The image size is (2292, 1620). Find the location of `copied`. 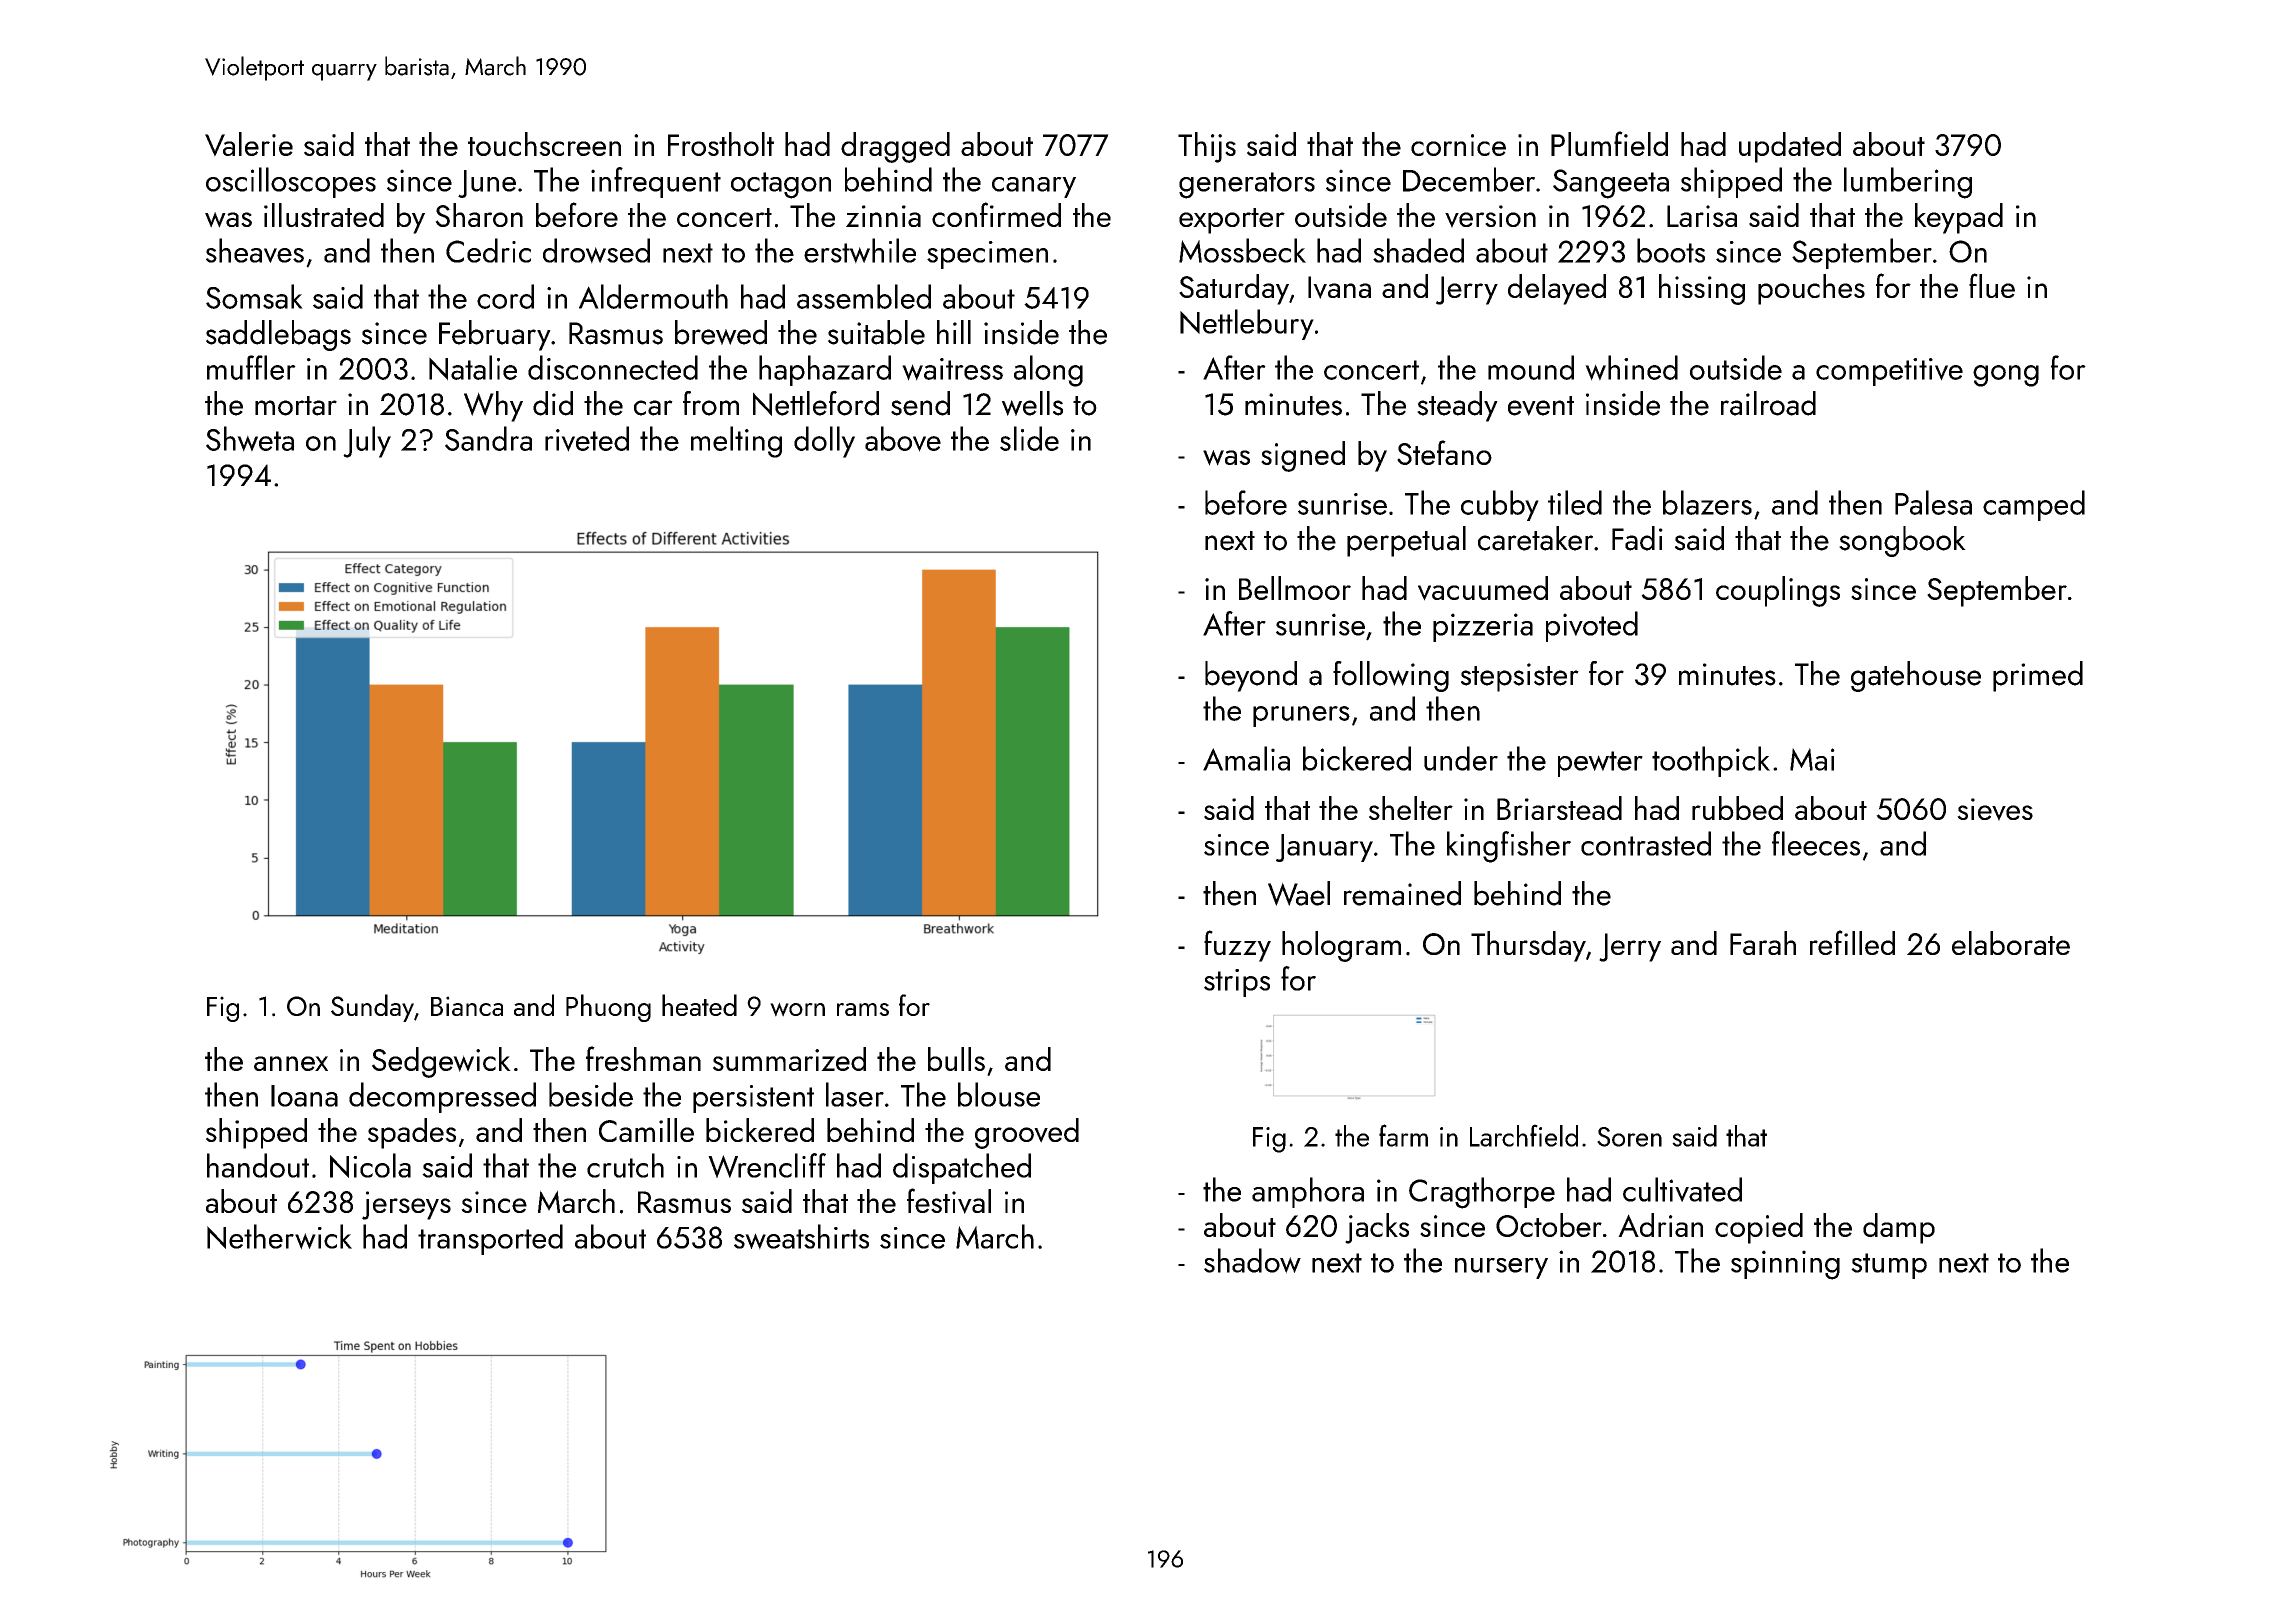

copied is located at coordinates (1759, 1228).
